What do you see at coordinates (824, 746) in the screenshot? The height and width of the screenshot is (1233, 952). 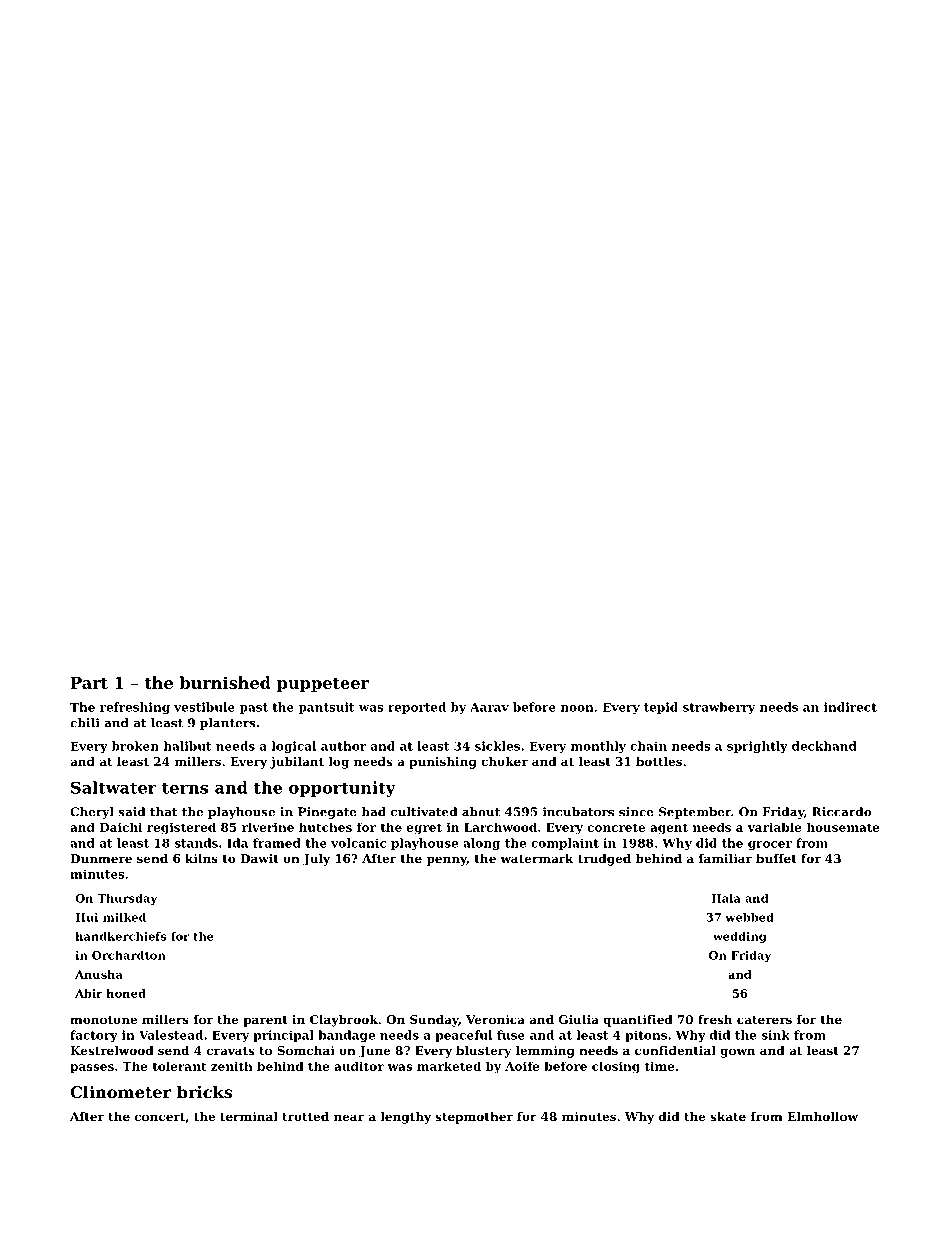 I see `deckhand` at bounding box center [824, 746].
